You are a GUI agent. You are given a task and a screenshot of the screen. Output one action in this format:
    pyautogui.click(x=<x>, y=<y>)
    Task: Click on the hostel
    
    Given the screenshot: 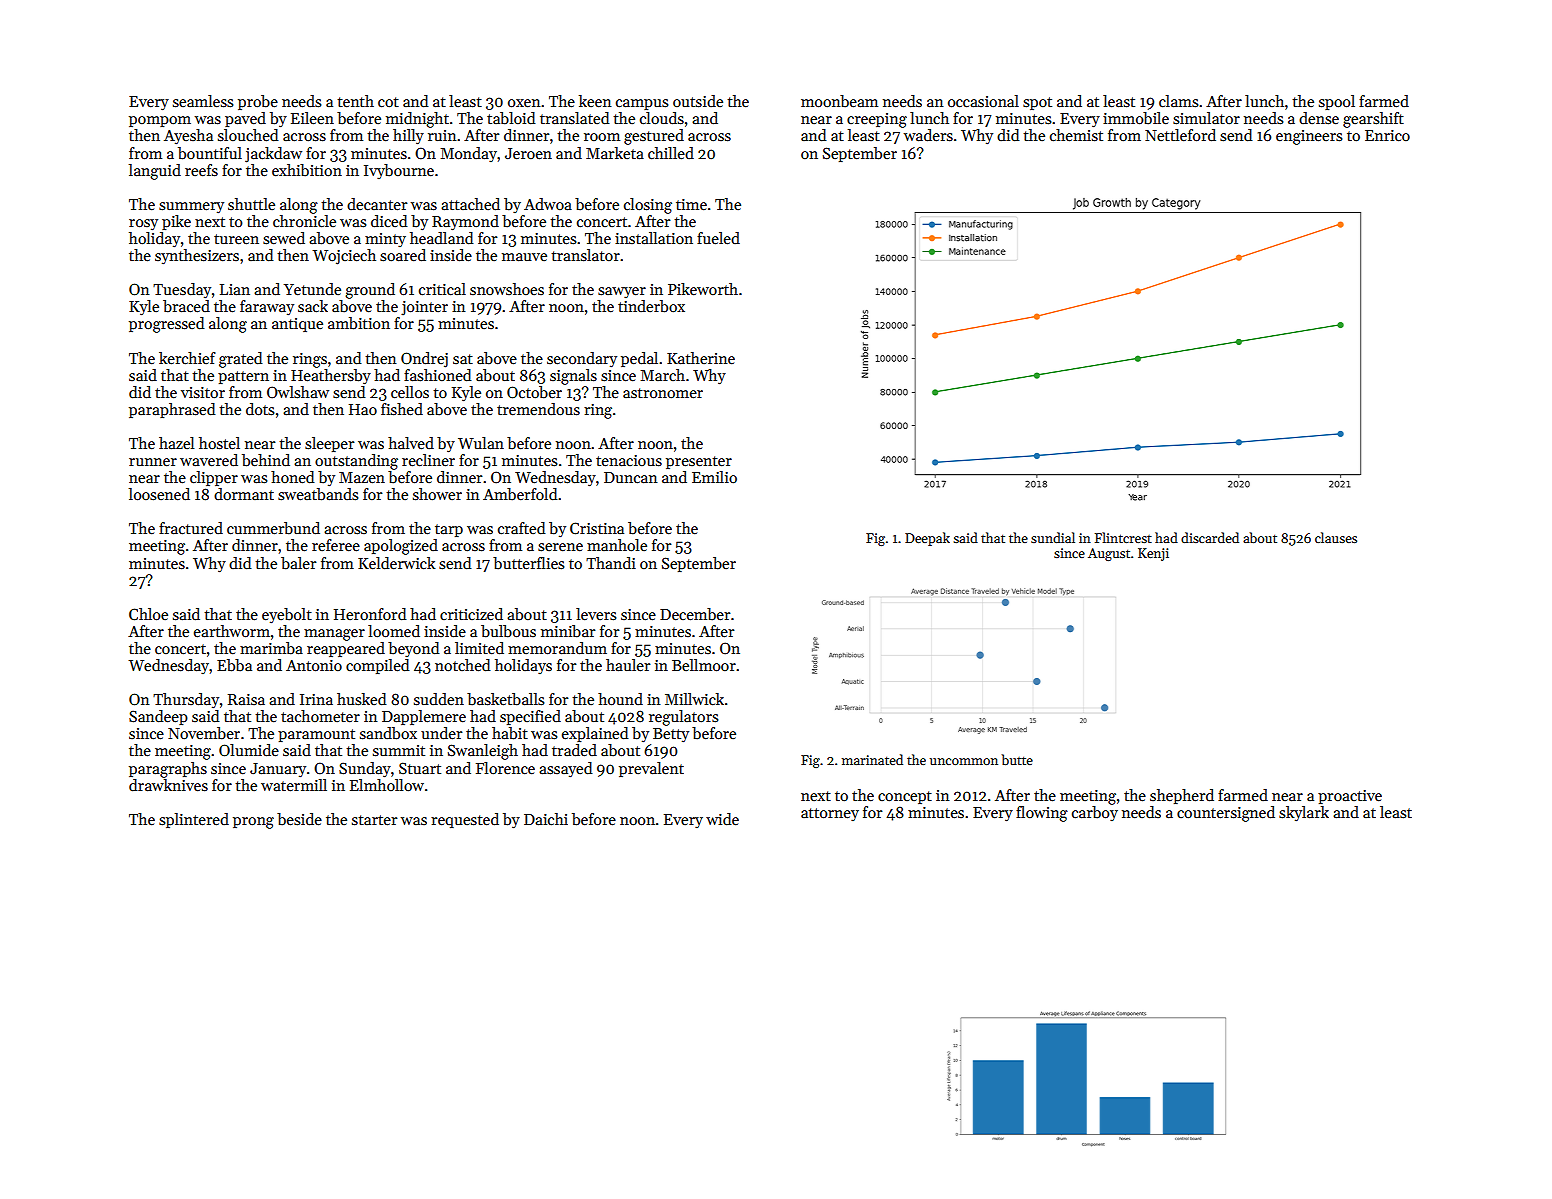 What is the action you would take?
    pyautogui.click(x=219, y=443)
